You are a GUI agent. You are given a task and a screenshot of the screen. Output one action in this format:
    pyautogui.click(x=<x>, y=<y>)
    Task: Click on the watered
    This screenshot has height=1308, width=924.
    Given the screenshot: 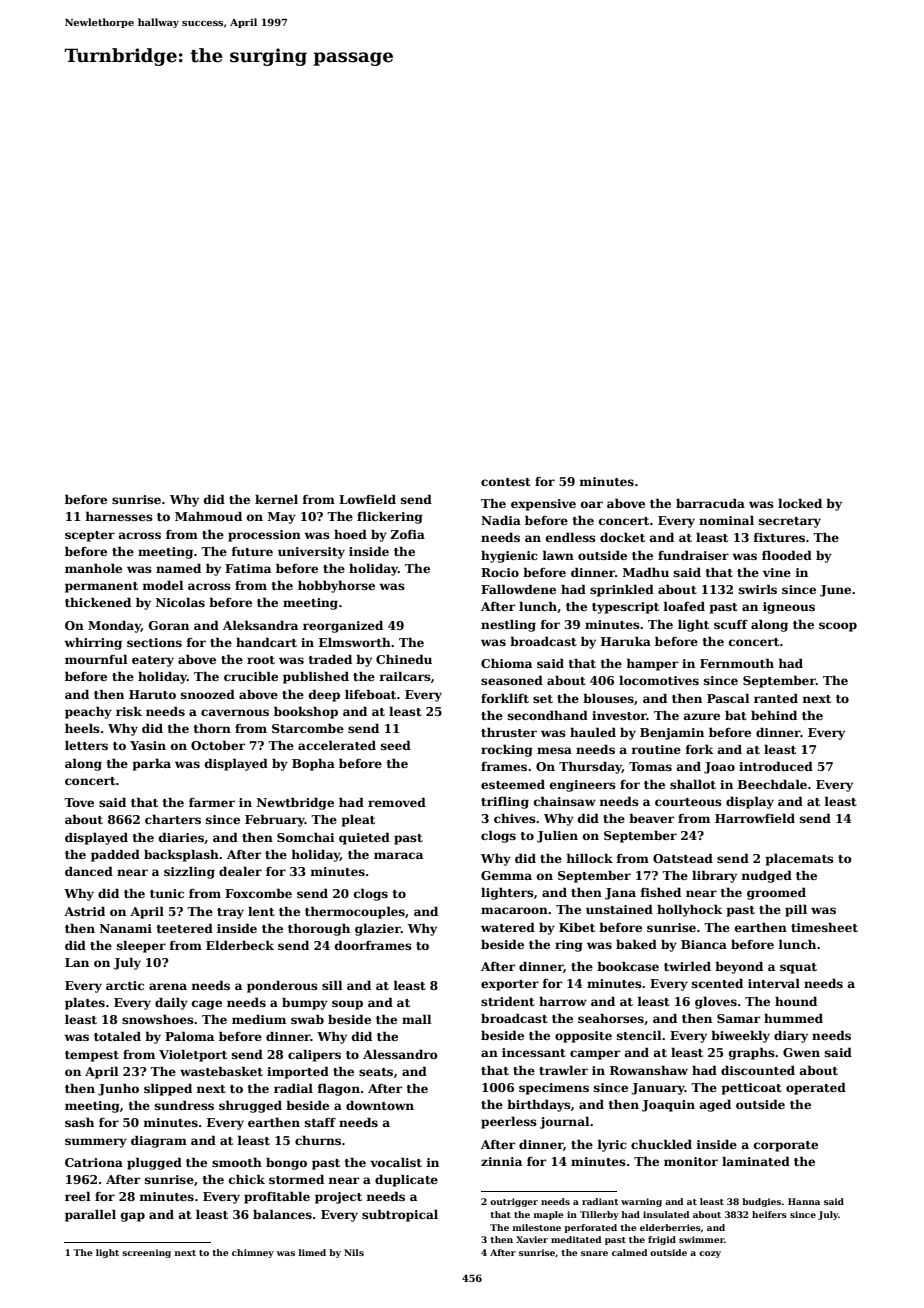 What is the action you would take?
    pyautogui.click(x=508, y=927)
